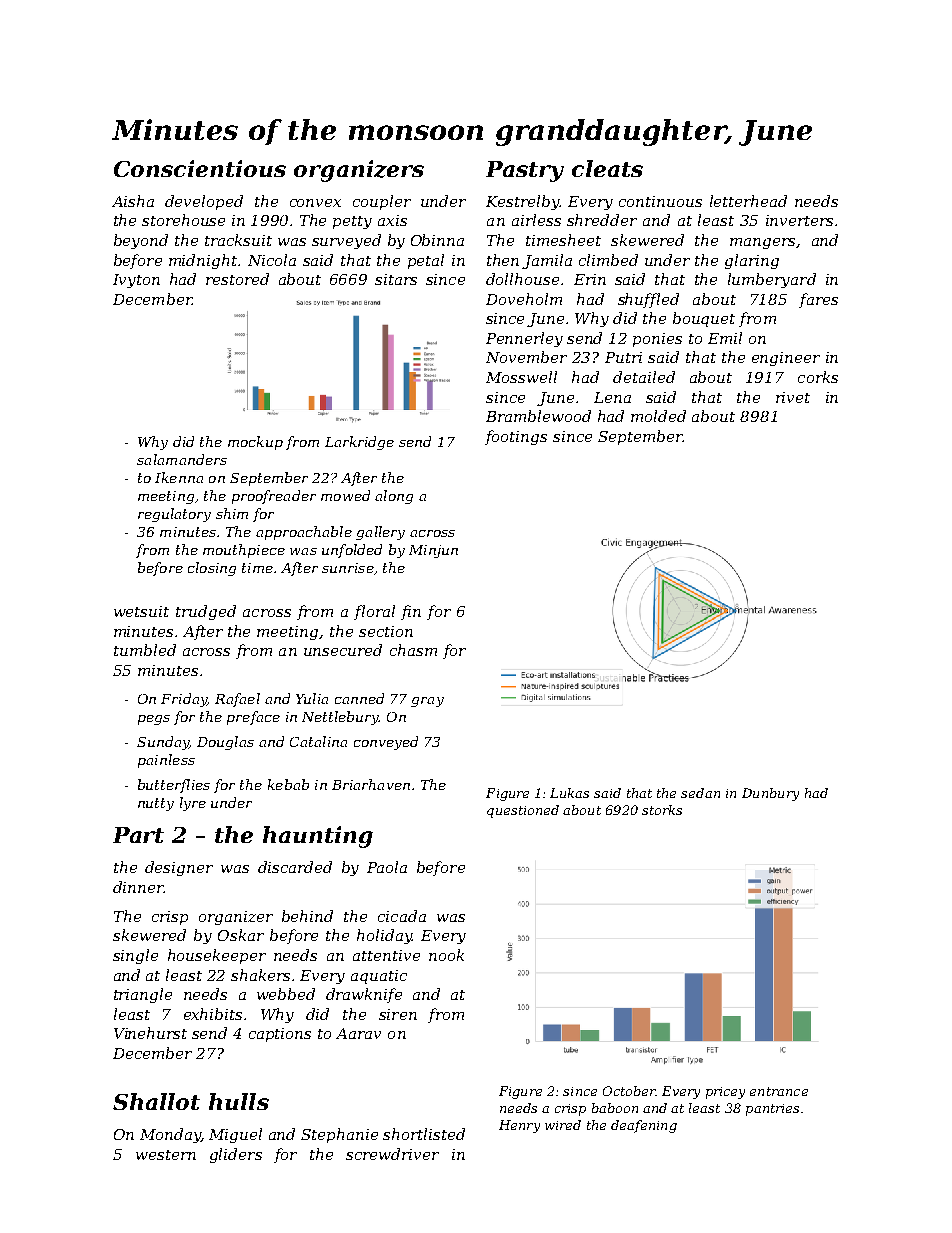 Image resolution: width=952 pixels, height=1233 pixels. I want to click on Douglas, so click(225, 743).
